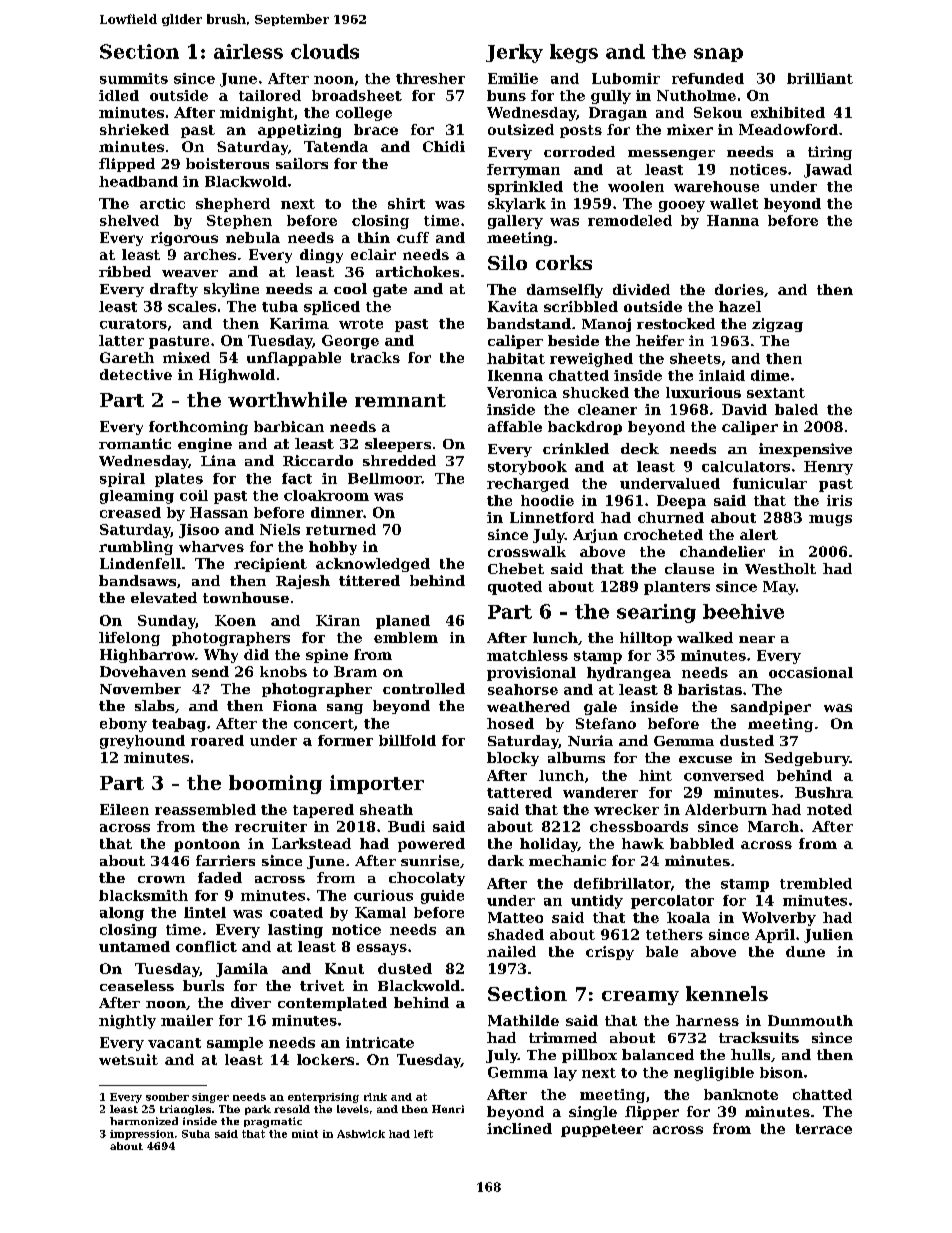 Image resolution: width=952 pixels, height=1233 pixels. I want to click on lintel, so click(205, 912).
